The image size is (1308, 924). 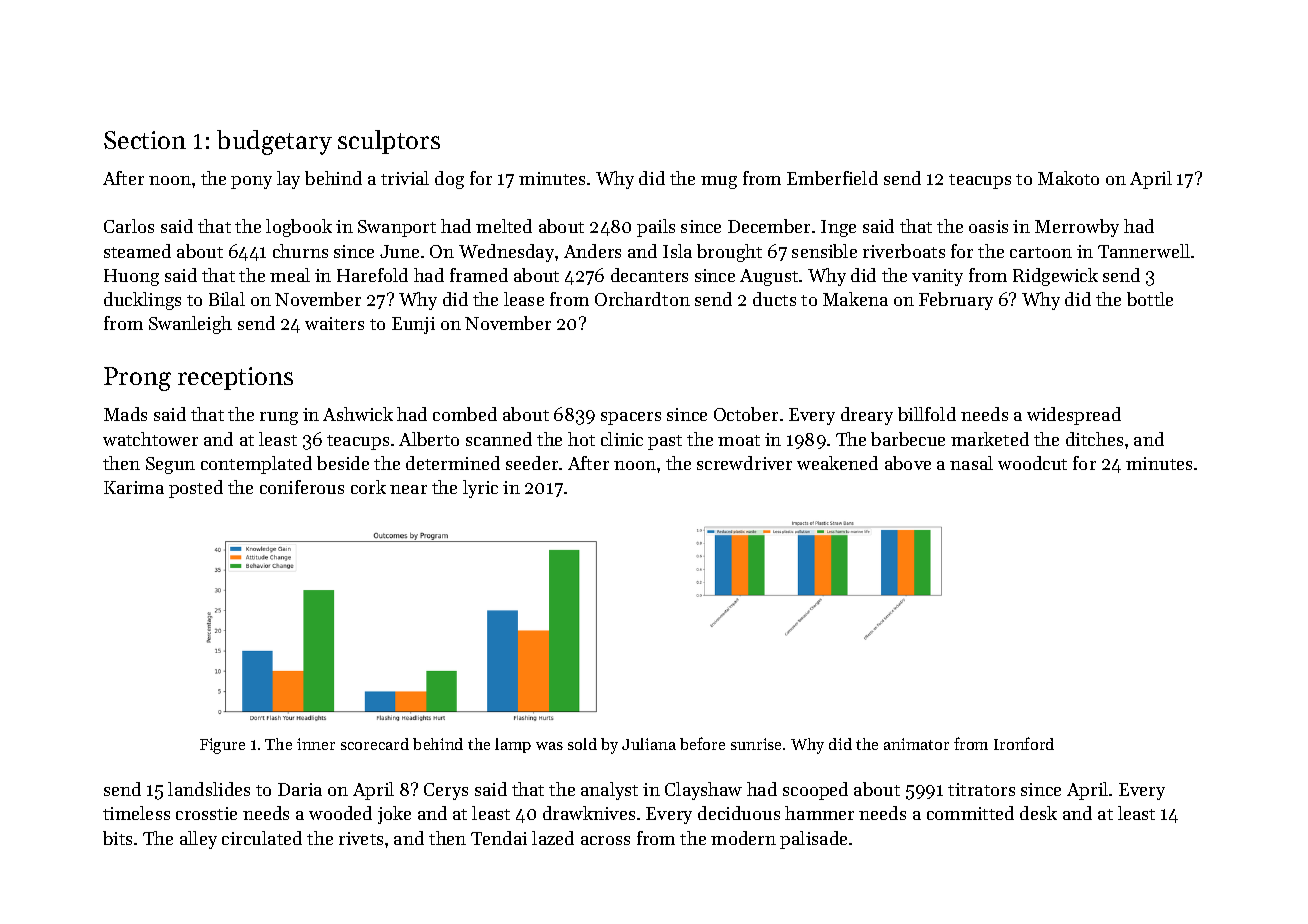 What do you see at coordinates (813, 840) in the page?
I see `palisade` at bounding box center [813, 840].
